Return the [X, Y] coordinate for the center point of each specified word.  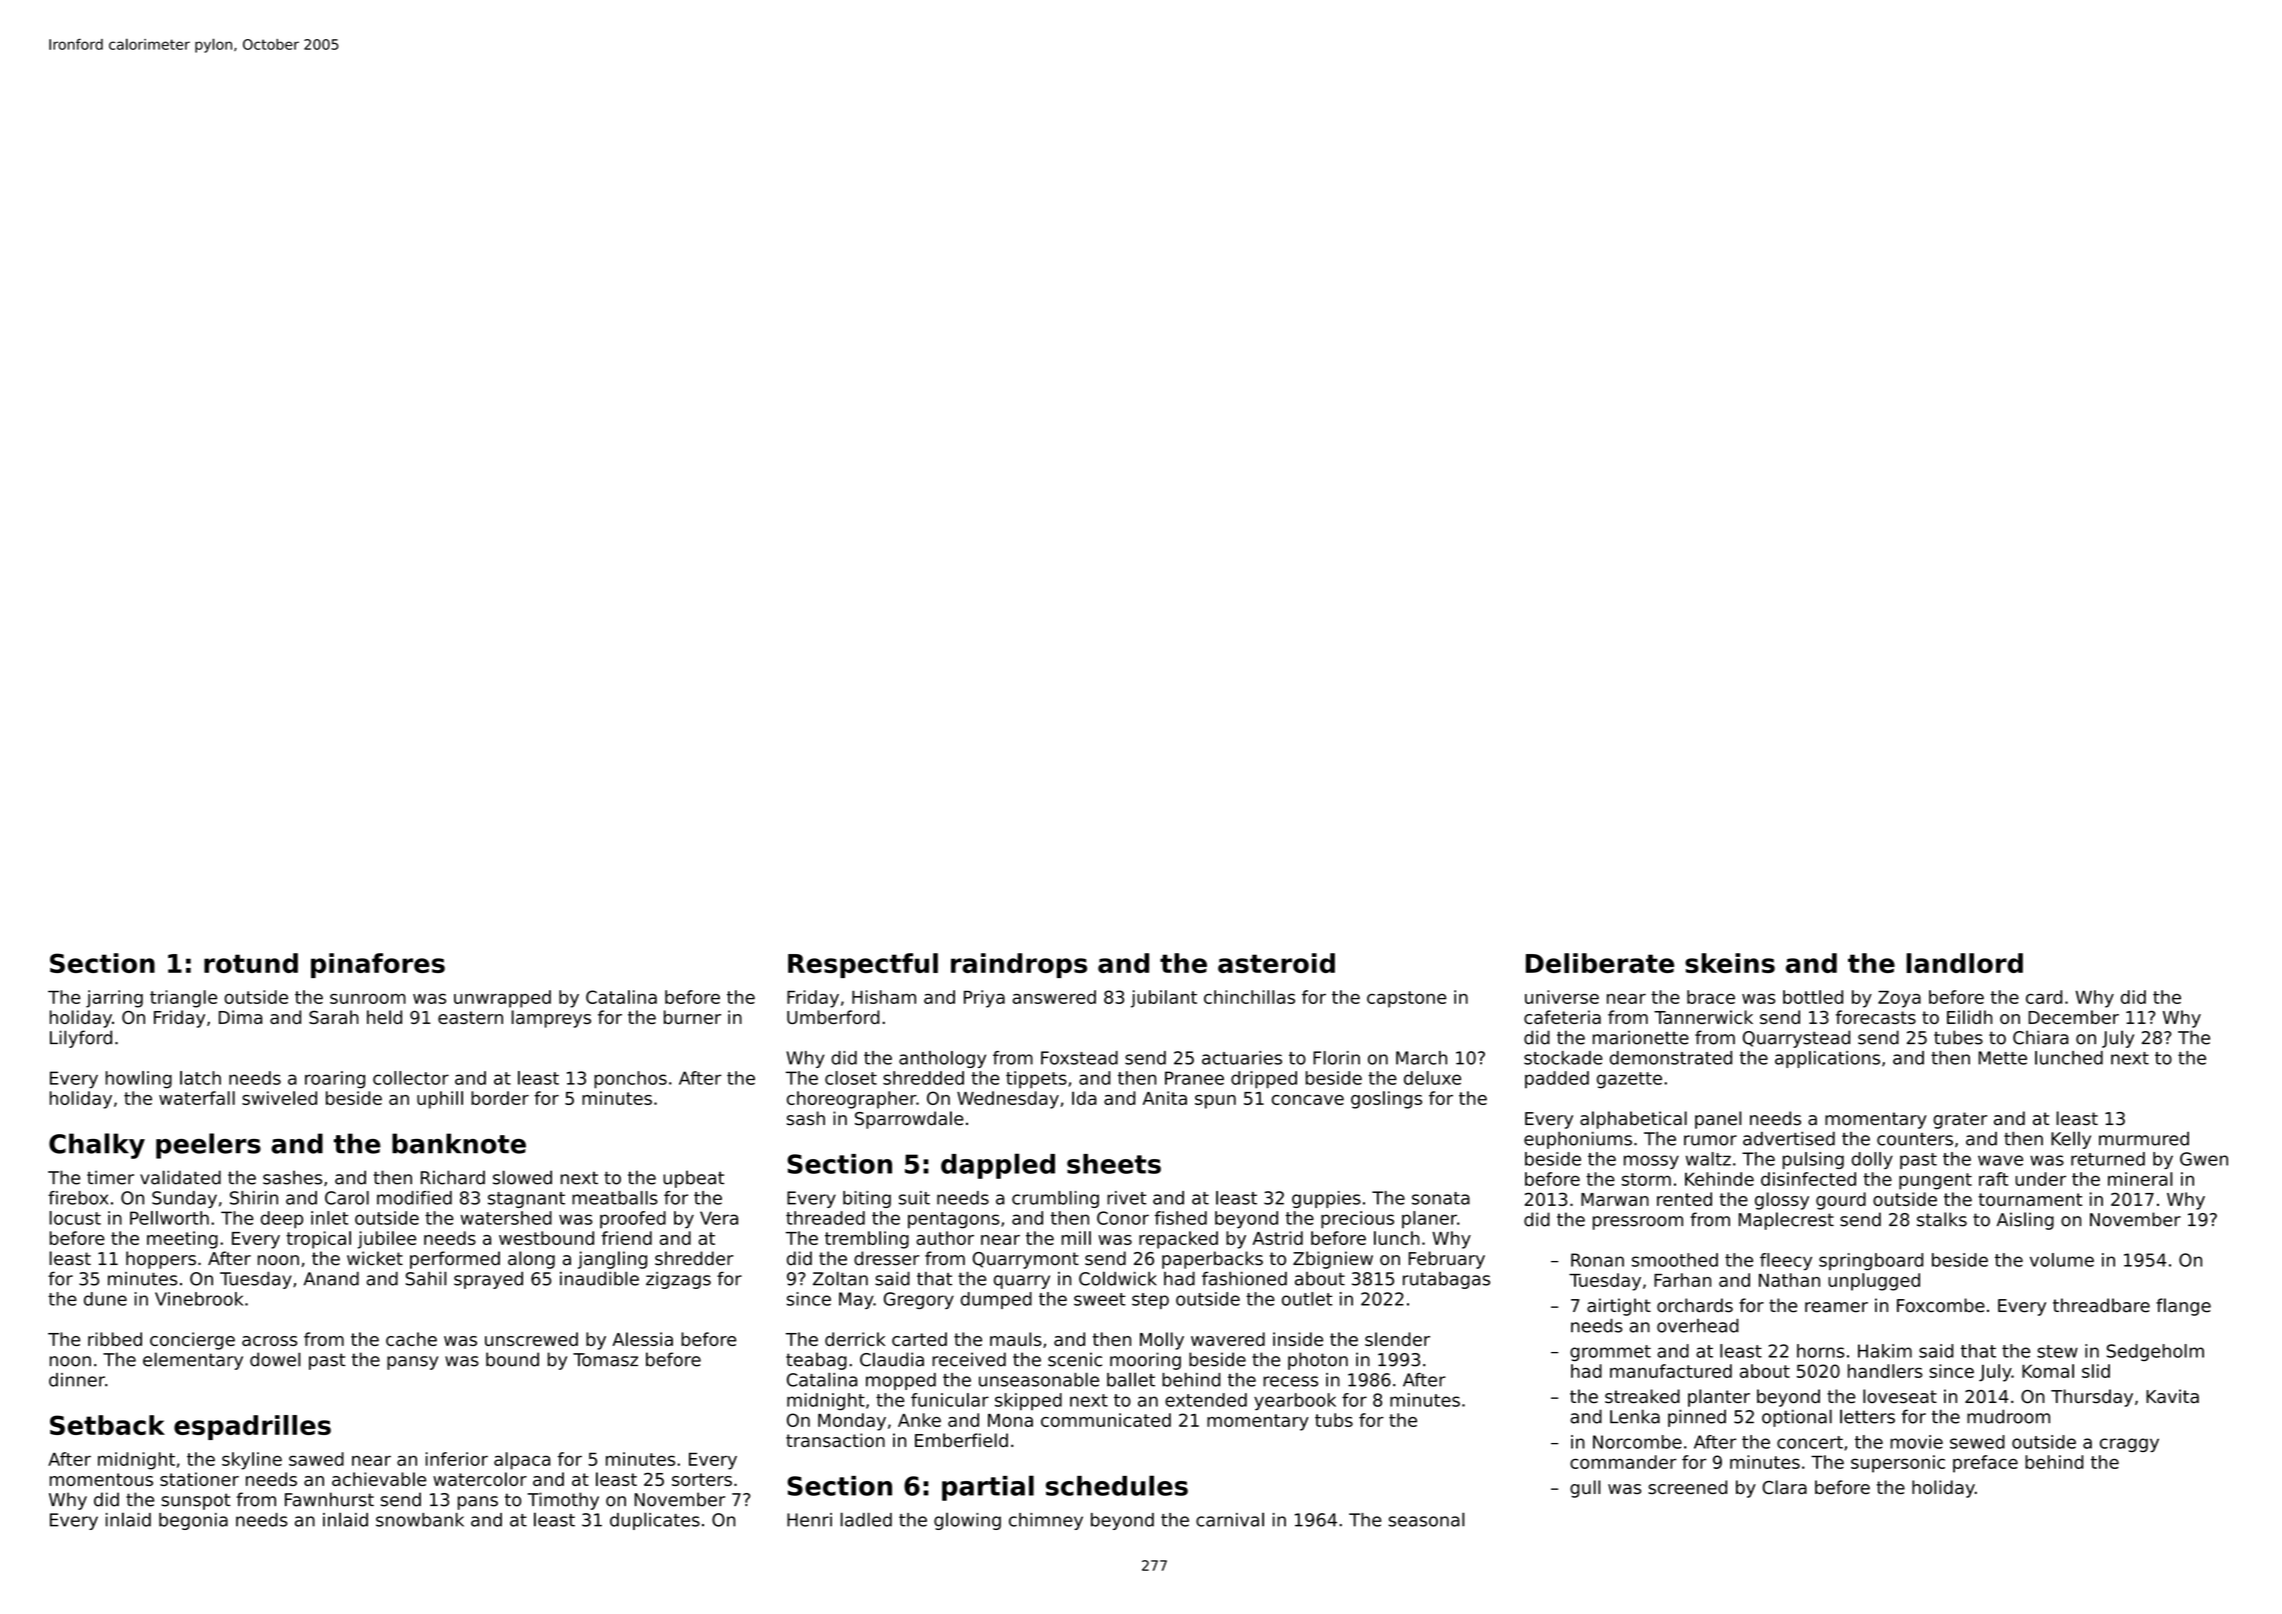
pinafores [378, 965]
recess [1290, 1381]
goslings [1386, 1100]
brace [1711, 997]
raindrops [1019, 965]
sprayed [488, 1280]
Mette [2002, 1058]
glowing [967, 1521]
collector [411, 1078]
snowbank [420, 1520]
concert [1810, 1442]
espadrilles [252, 1427]
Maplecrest [1786, 1221]
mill [1076, 1238]
